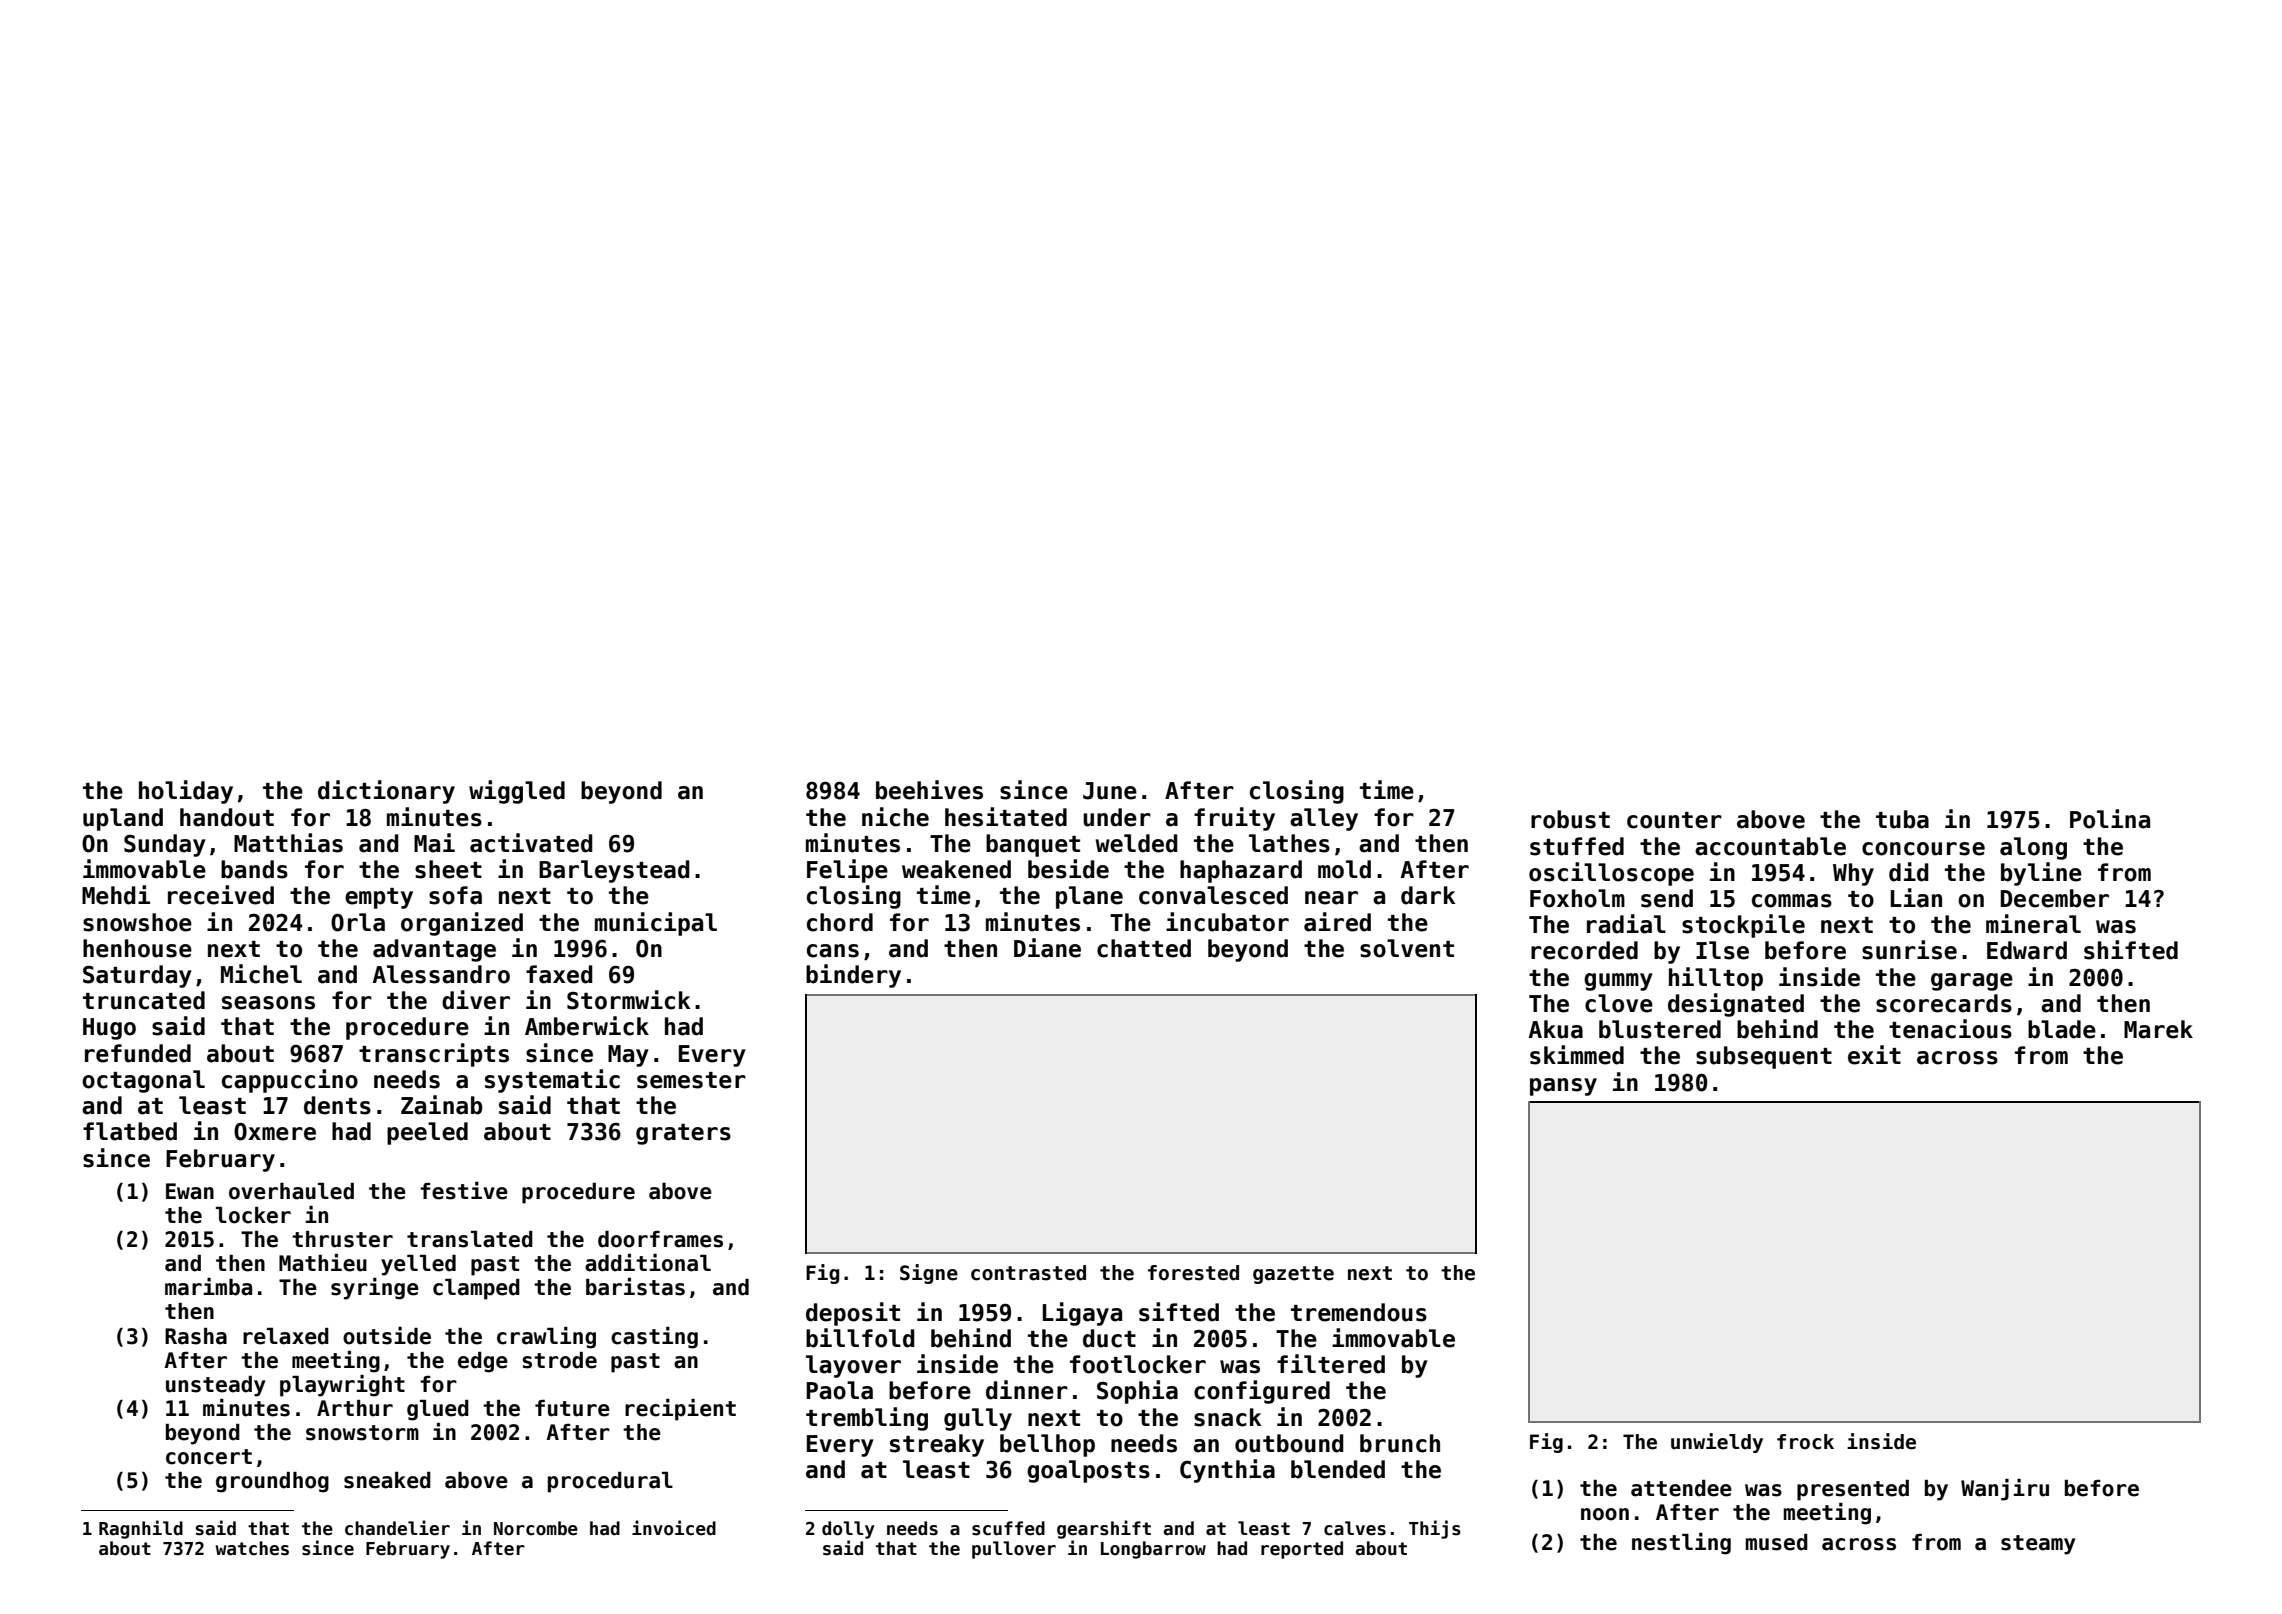  Describe the element at coordinates (1874, 1055) in the screenshot. I see `exit` at that location.
